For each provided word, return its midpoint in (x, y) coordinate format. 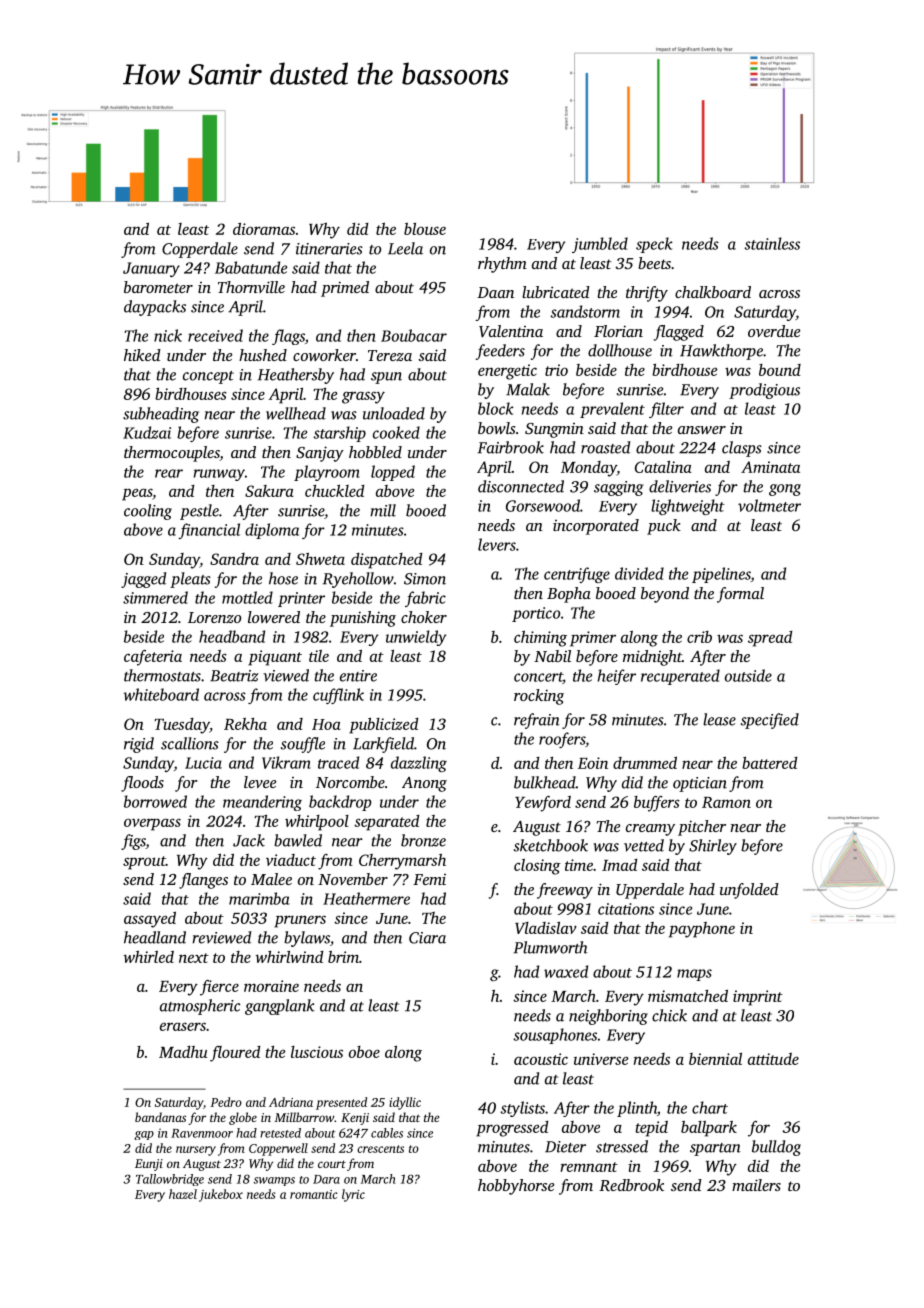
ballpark (709, 1129)
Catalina (663, 467)
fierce (219, 988)
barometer (158, 287)
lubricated (556, 292)
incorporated (596, 527)
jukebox (221, 1195)
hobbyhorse (516, 1187)
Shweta (320, 558)
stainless (772, 243)
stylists (522, 1109)
